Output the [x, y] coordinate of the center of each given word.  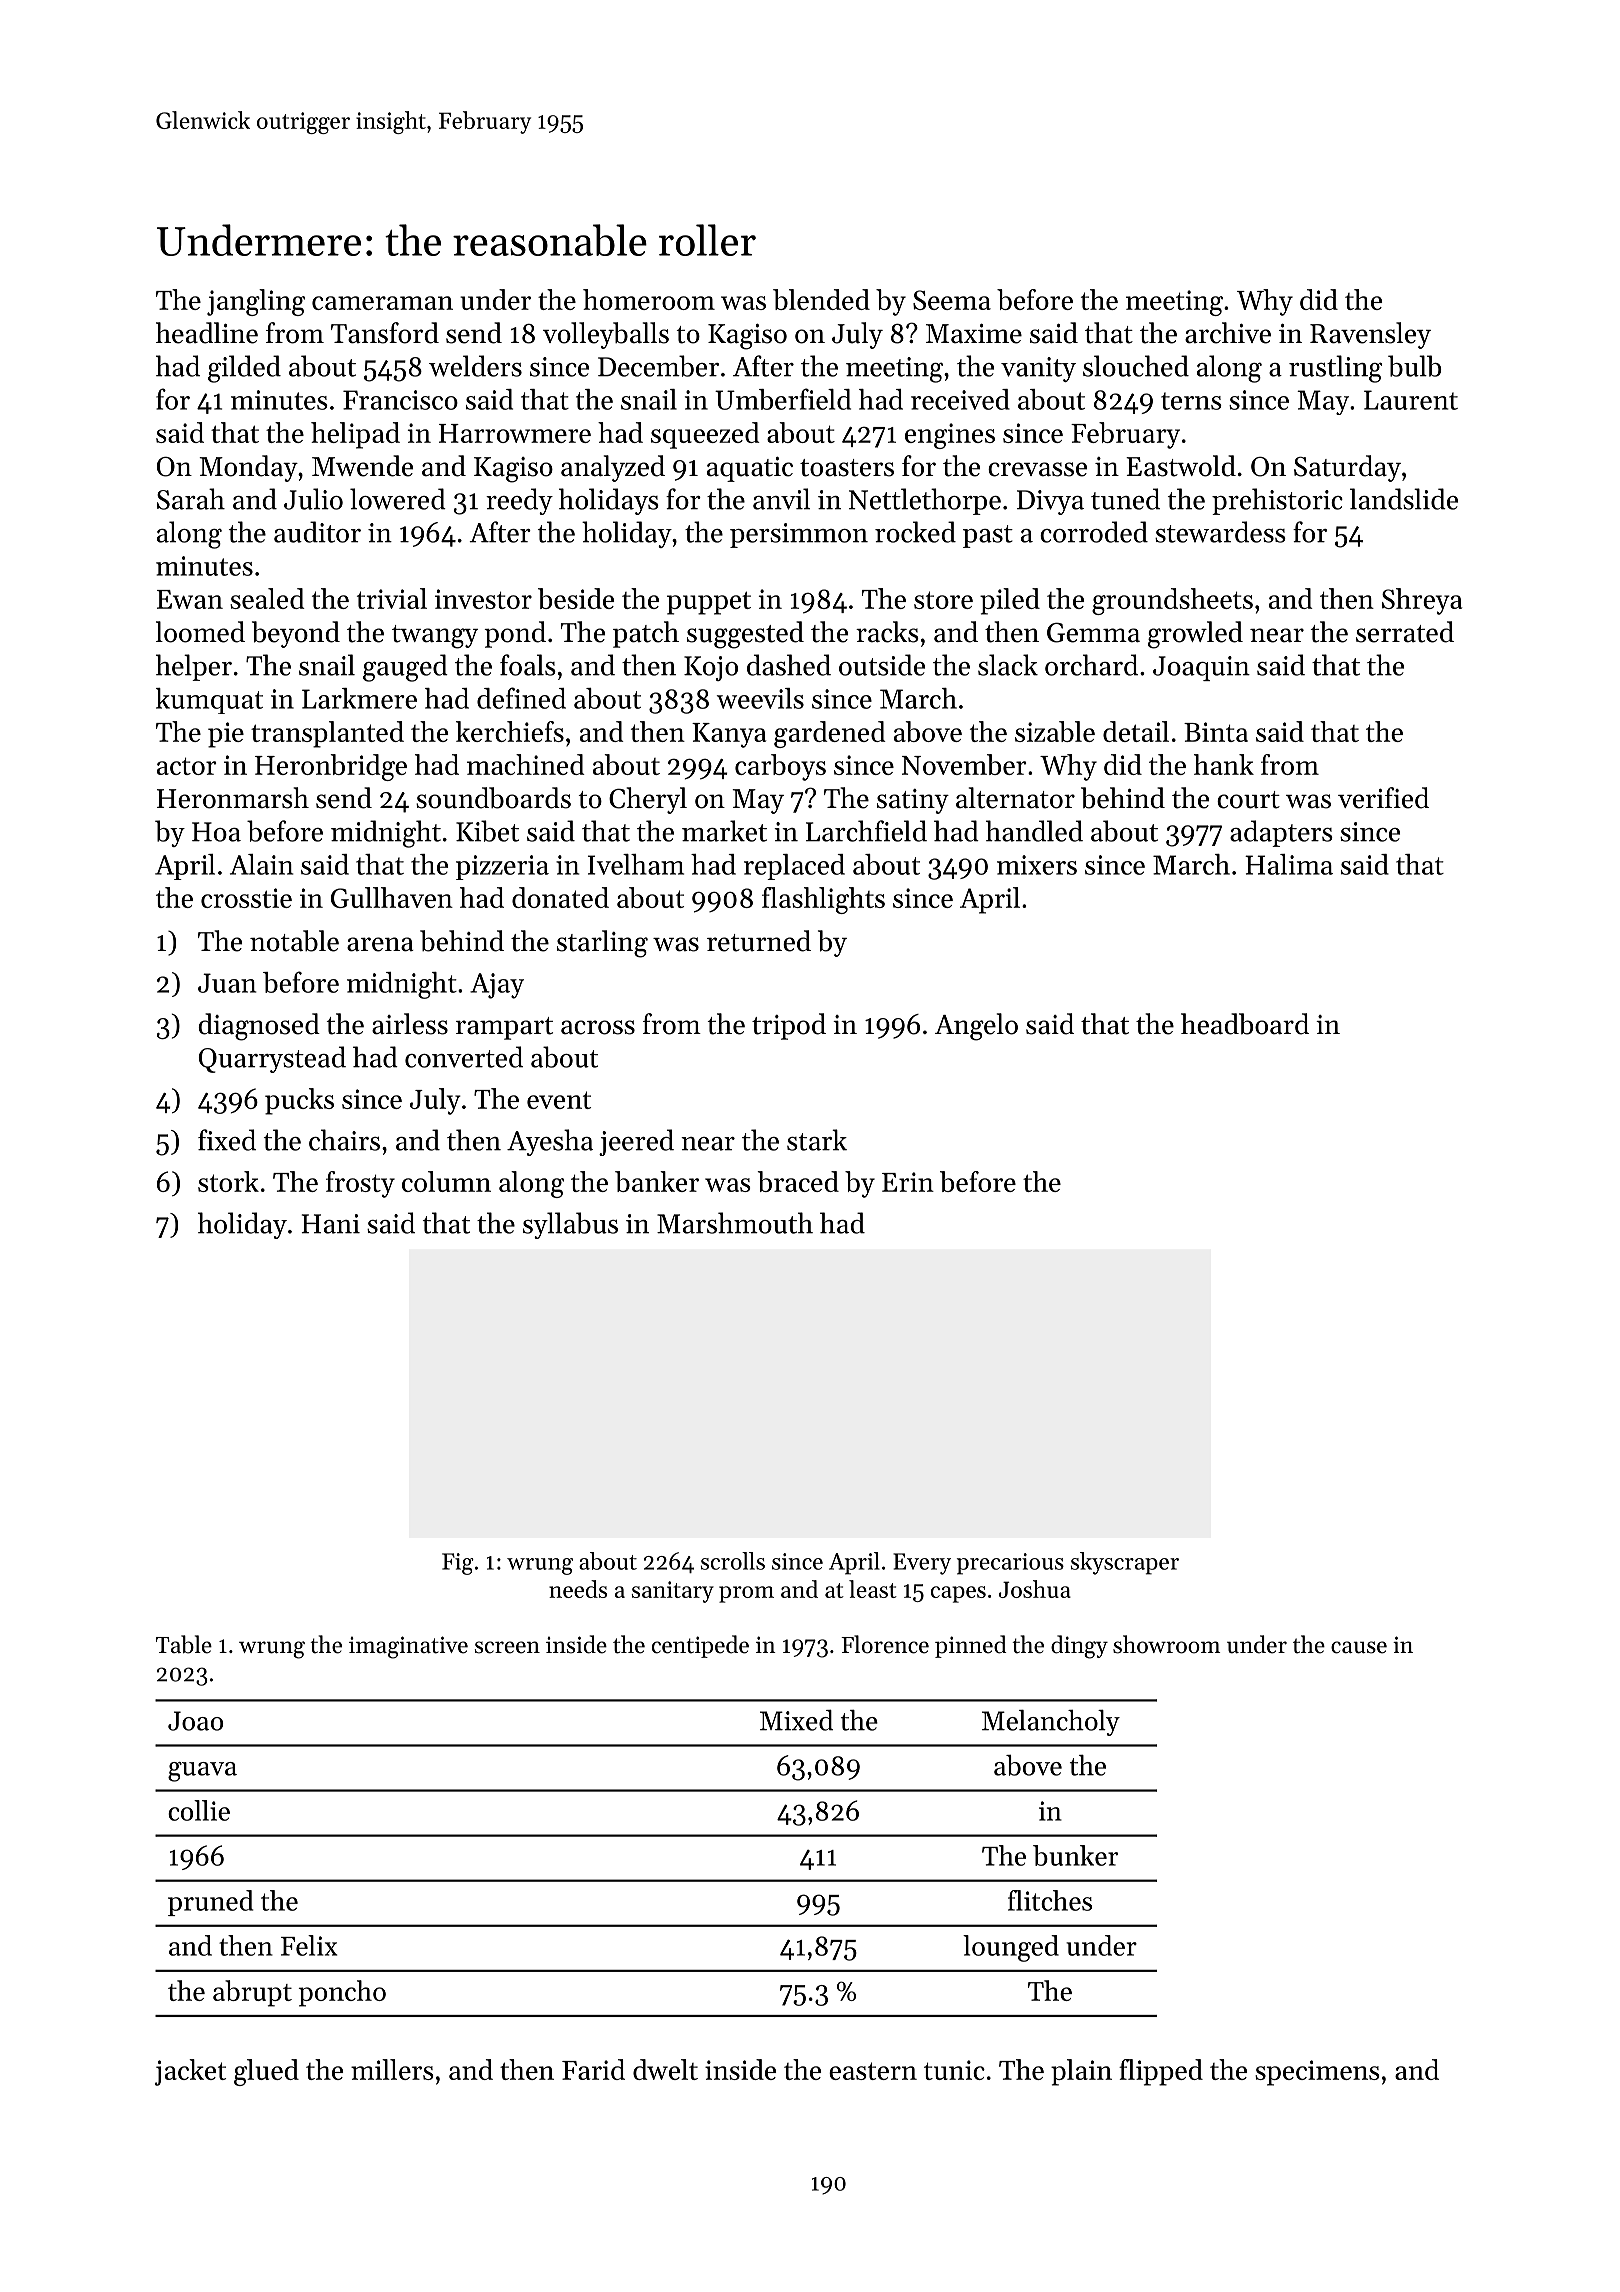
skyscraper [1125, 1563]
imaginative [408, 1647]
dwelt [665, 2069]
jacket [190, 2072]
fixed [227, 1140]
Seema [952, 300]
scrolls [733, 1561]
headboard [1245, 1024]
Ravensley [1370, 335]
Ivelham [636, 864]
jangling [256, 302]
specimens [1317, 2073]
